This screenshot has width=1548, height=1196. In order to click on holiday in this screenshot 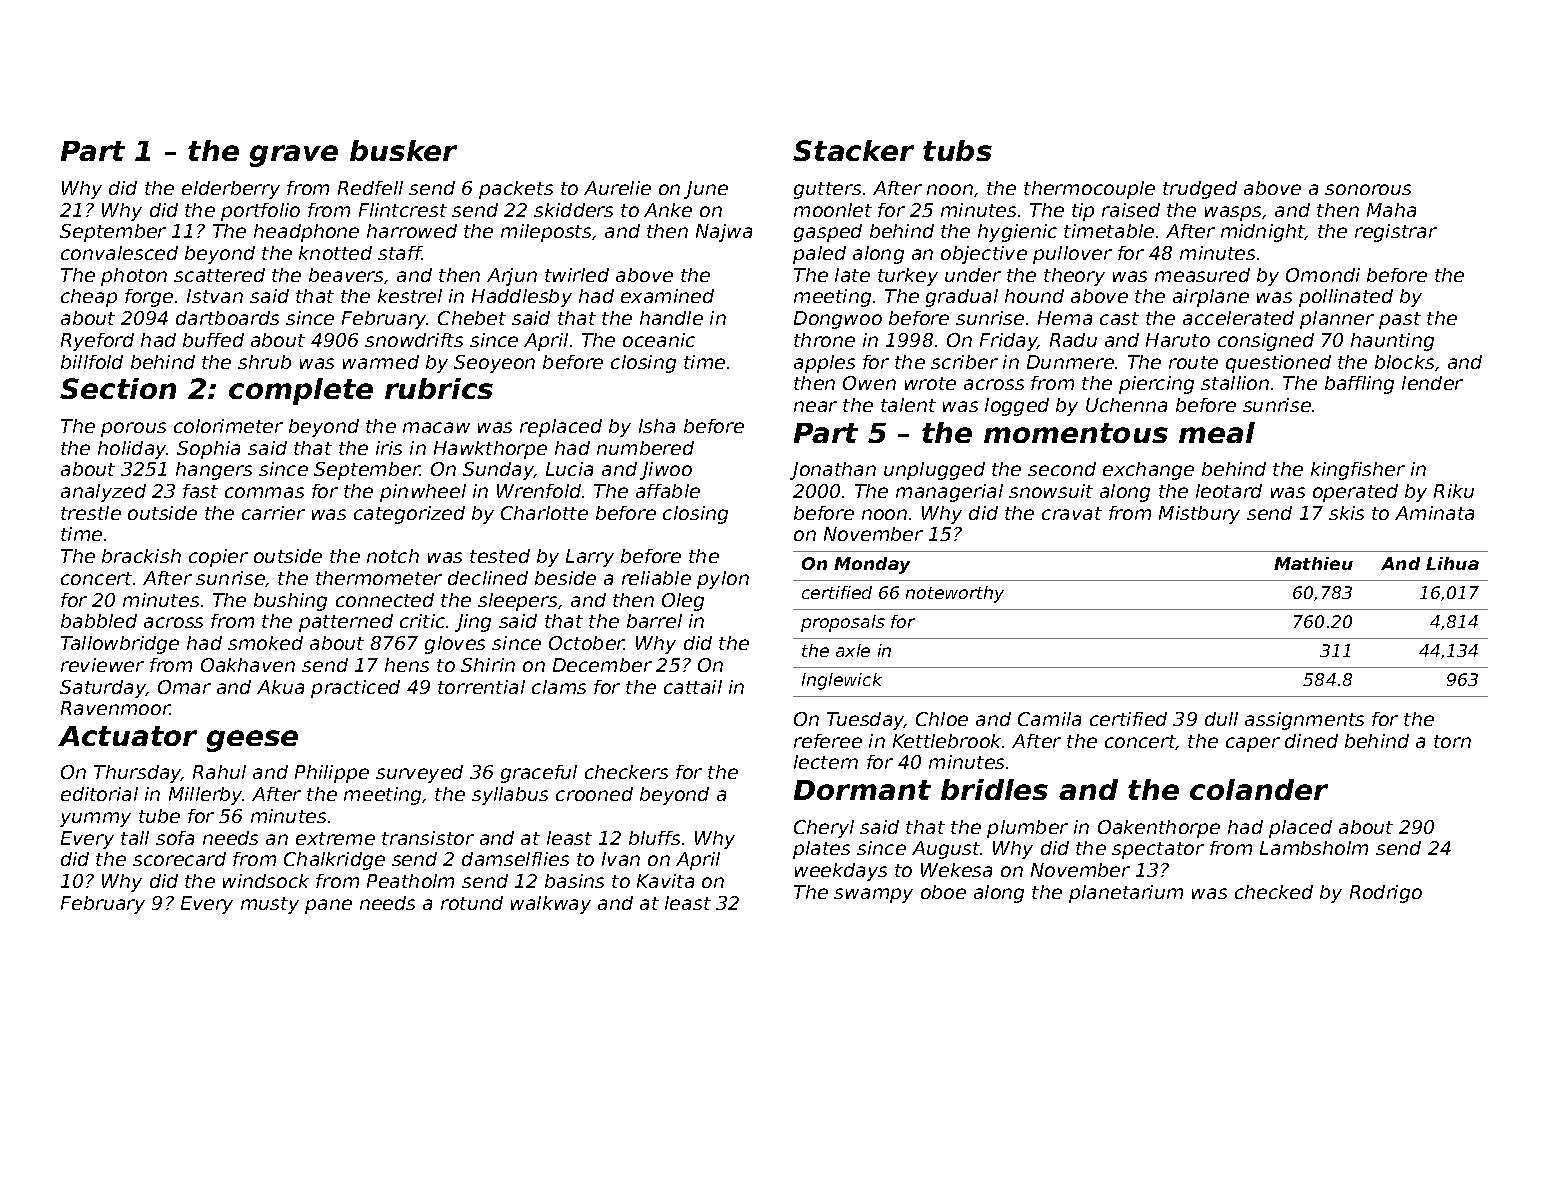, I will do `click(132, 450)`.
